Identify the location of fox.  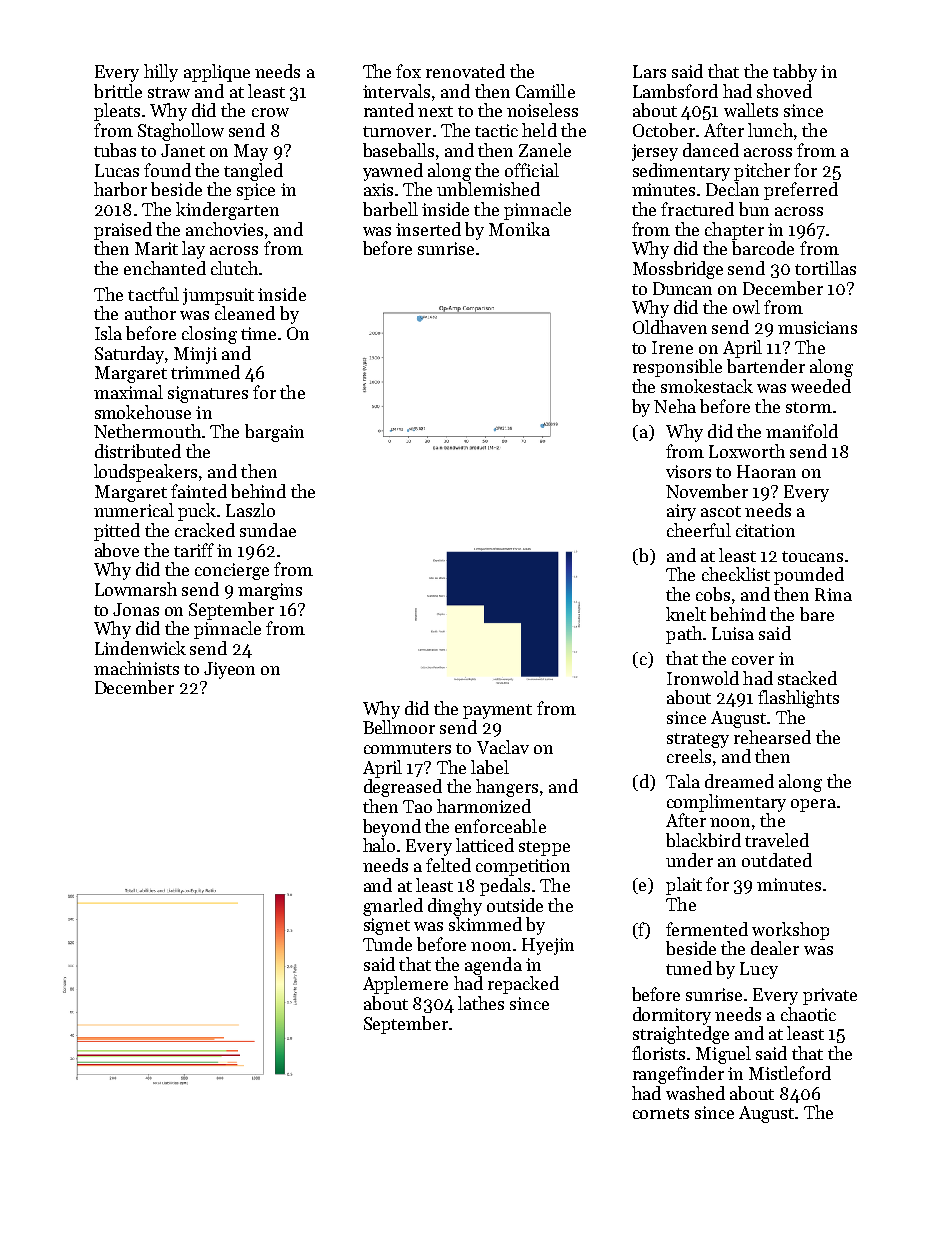
(408, 71).
